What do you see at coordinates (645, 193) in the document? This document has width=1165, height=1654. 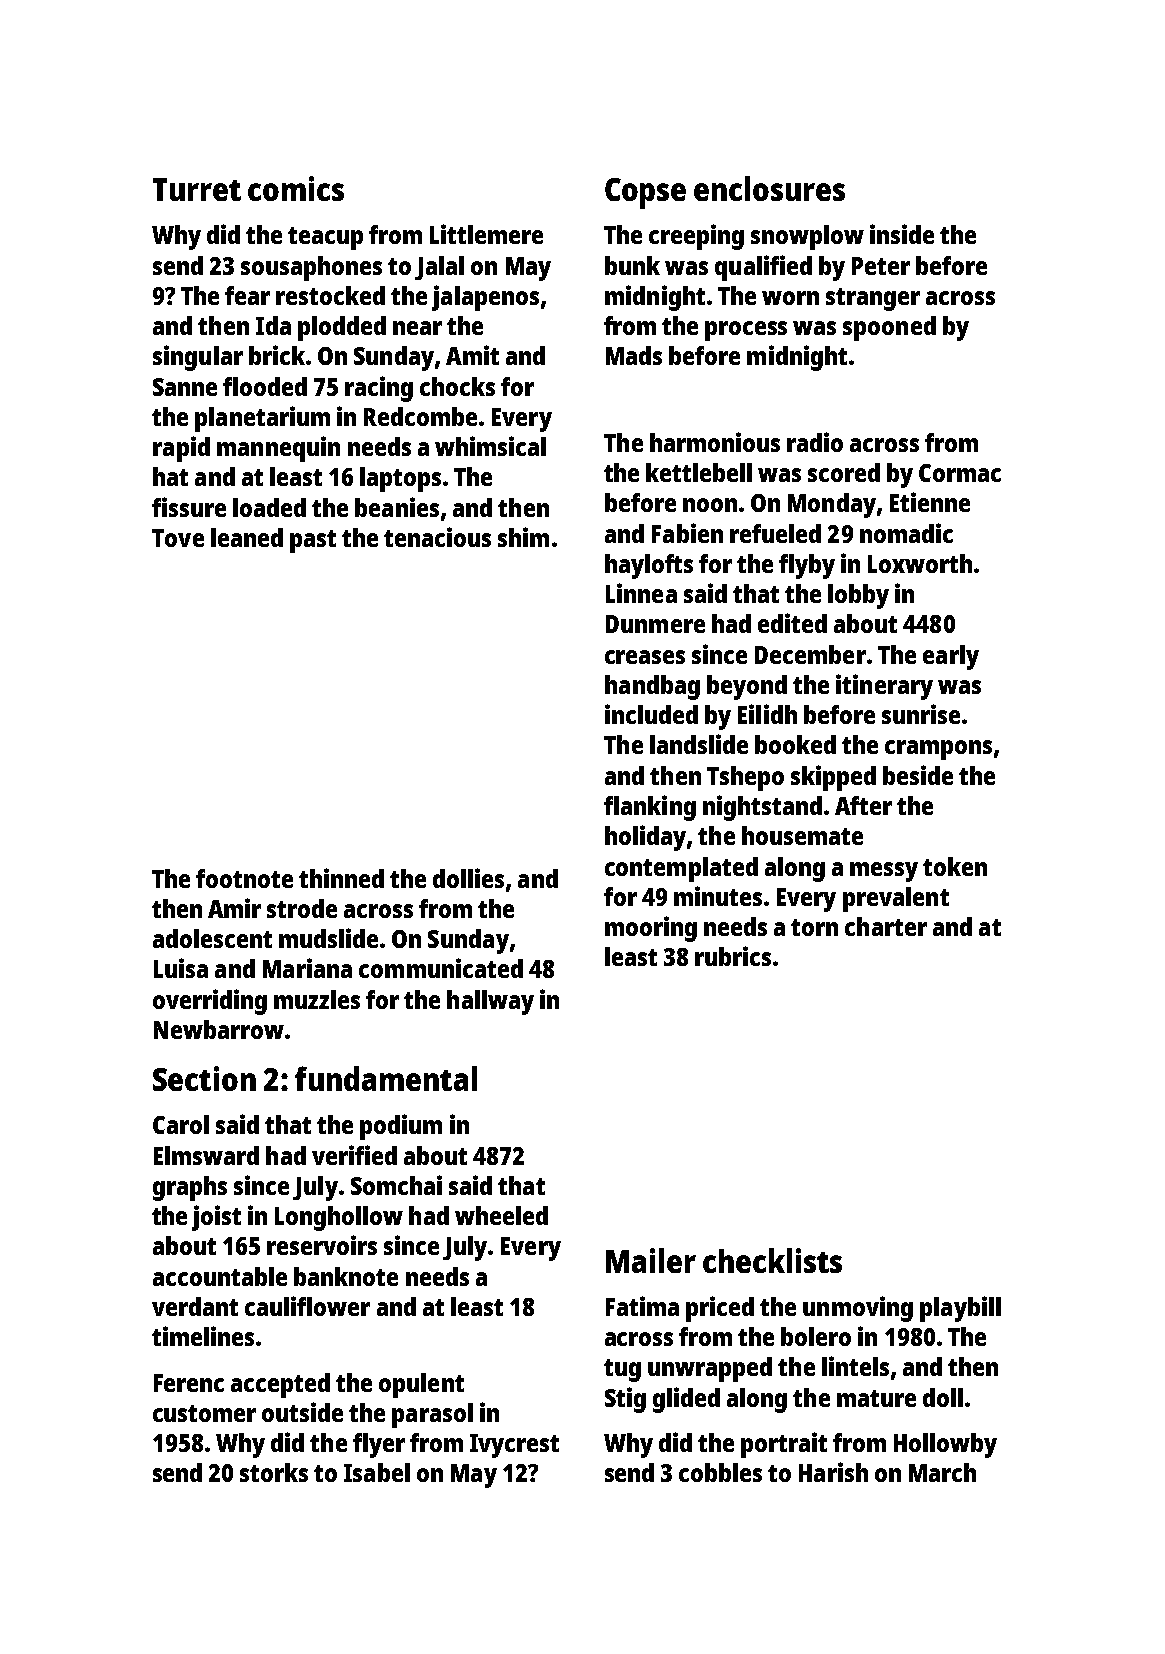 I see `Copse` at bounding box center [645, 193].
